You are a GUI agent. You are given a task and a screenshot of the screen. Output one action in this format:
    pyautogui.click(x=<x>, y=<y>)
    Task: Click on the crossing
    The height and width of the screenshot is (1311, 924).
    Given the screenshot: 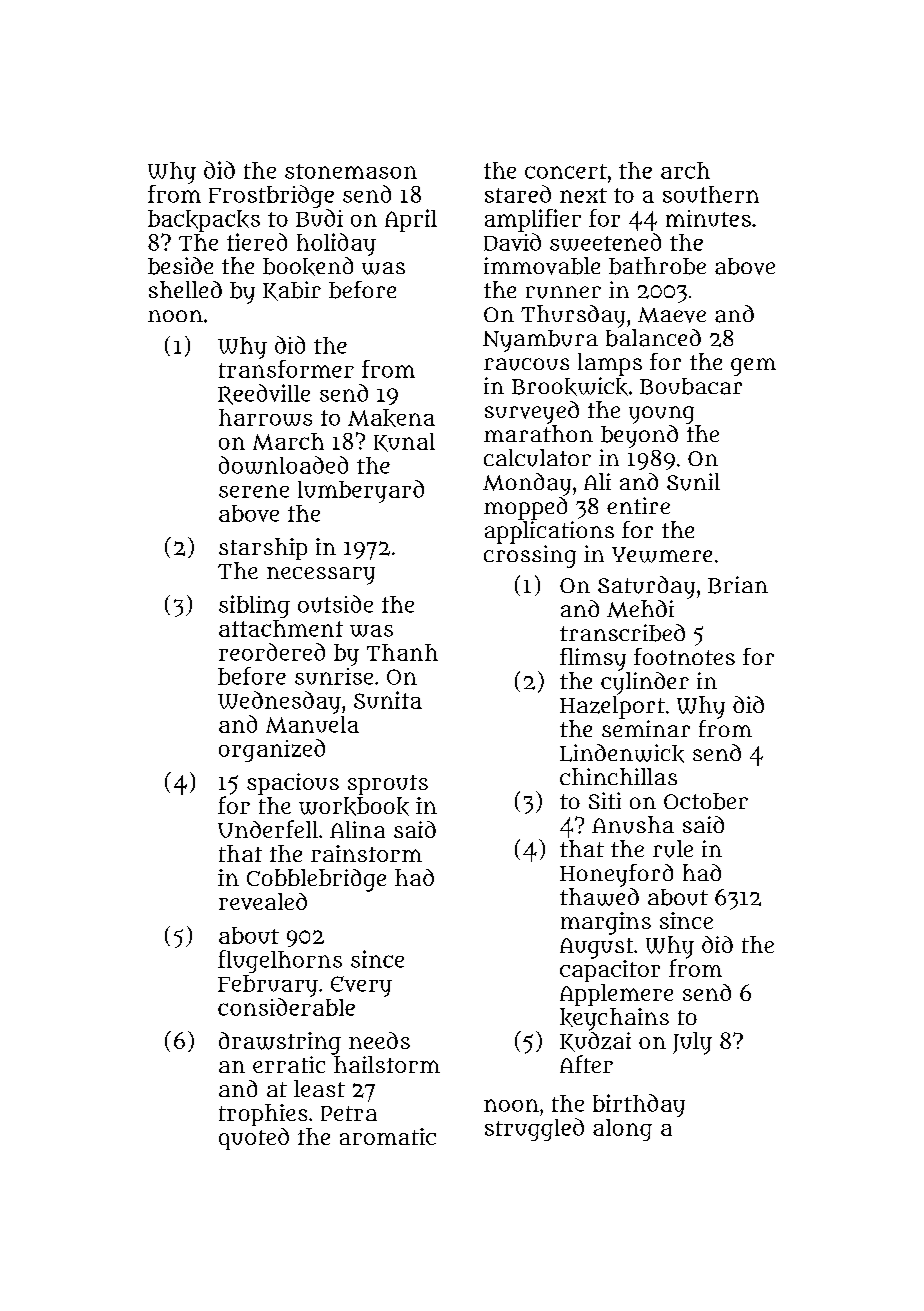 What is the action you would take?
    pyautogui.click(x=530, y=556)
